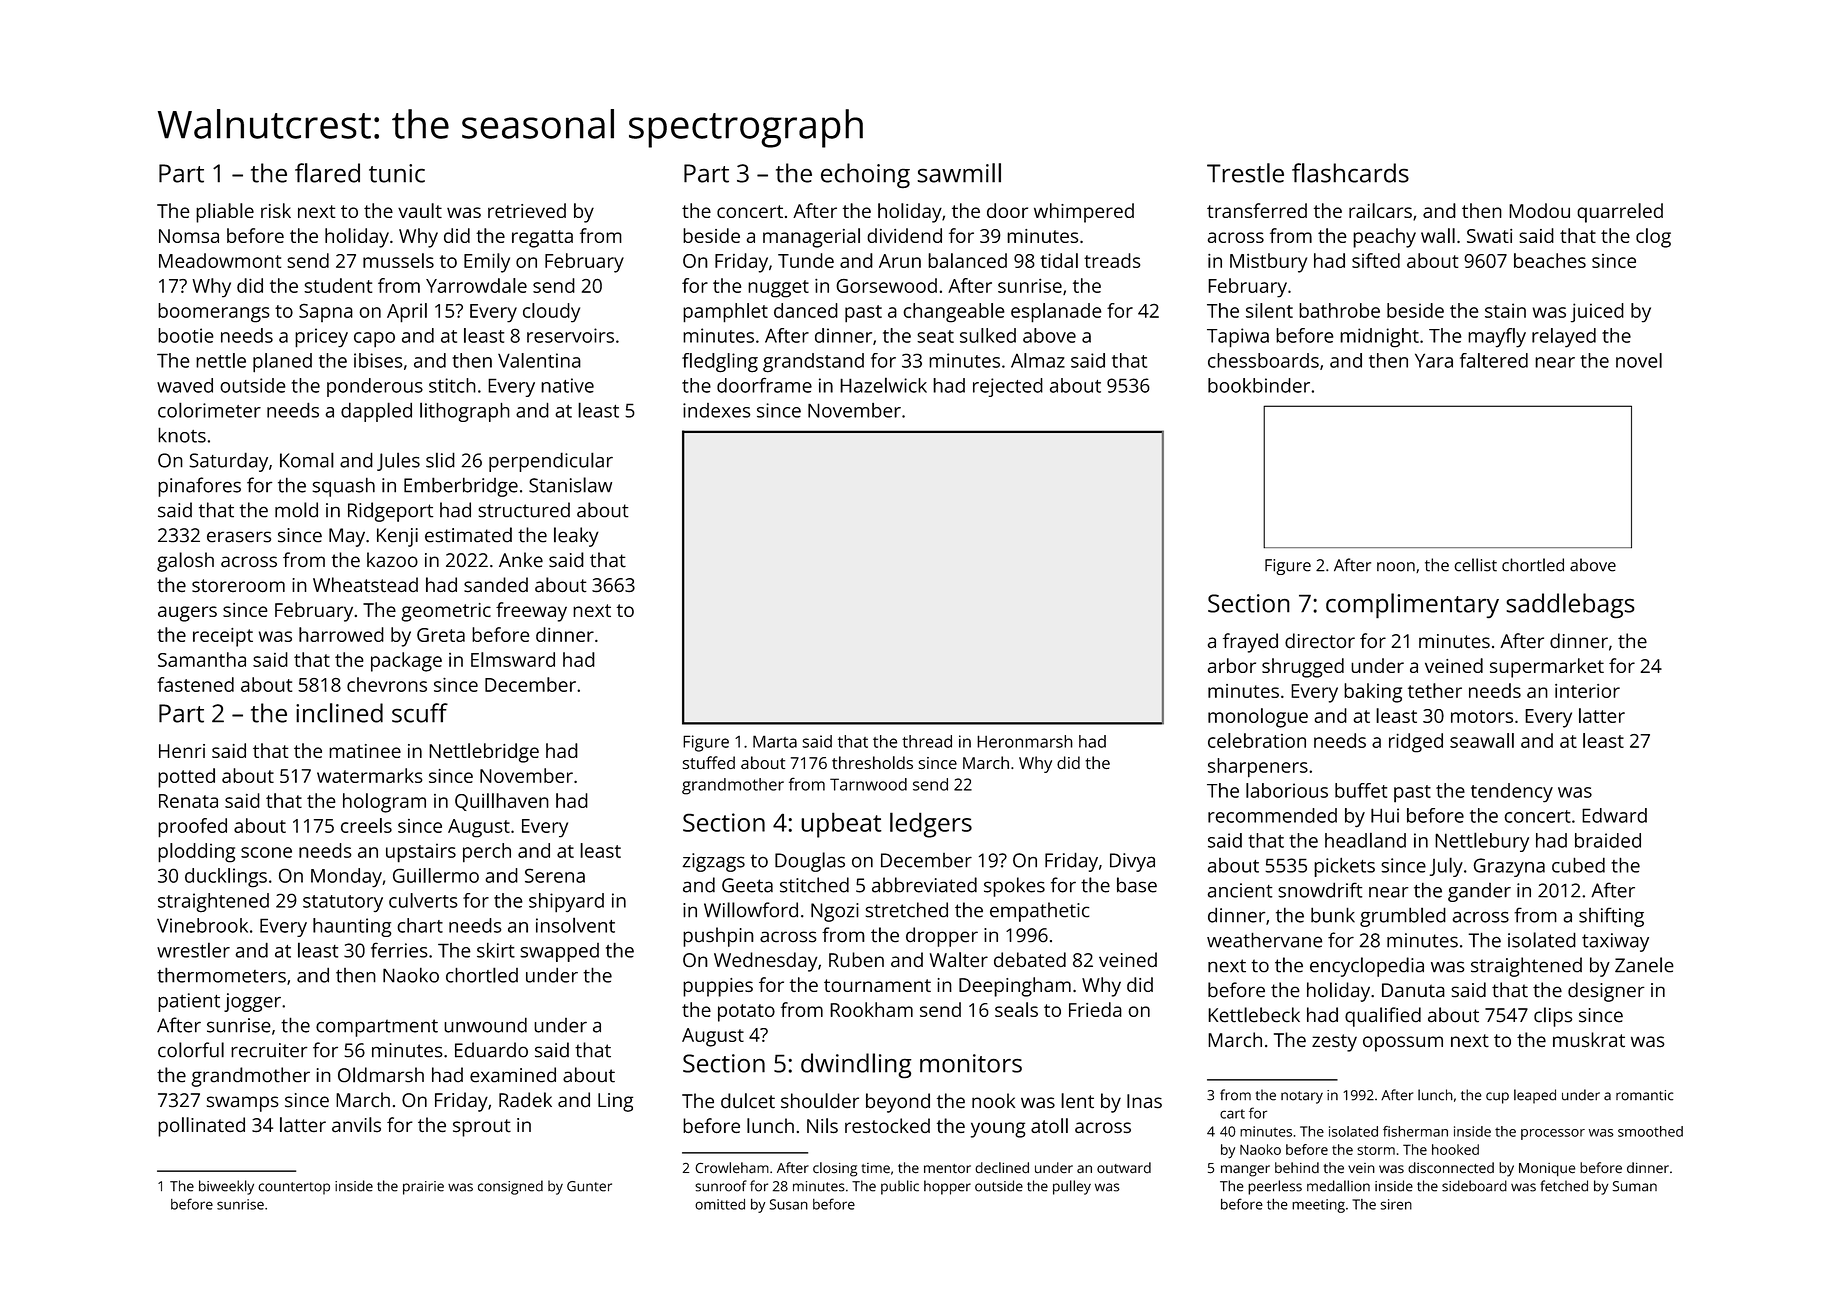 The height and width of the image is (1305, 1846). I want to click on sifted, so click(1376, 260).
